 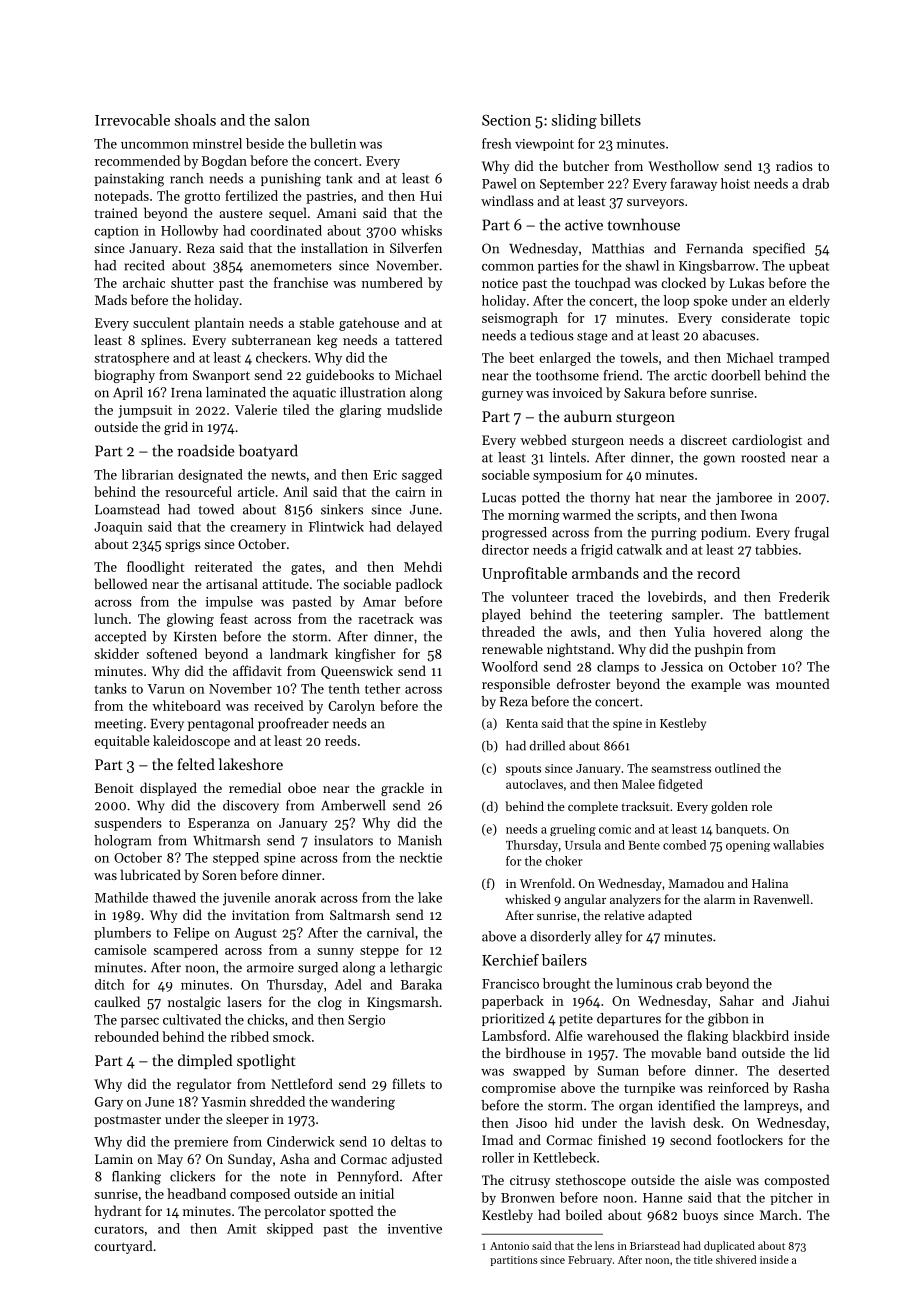 What do you see at coordinates (195, 120) in the image?
I see `shoals` at bounding box center [195, 120].
